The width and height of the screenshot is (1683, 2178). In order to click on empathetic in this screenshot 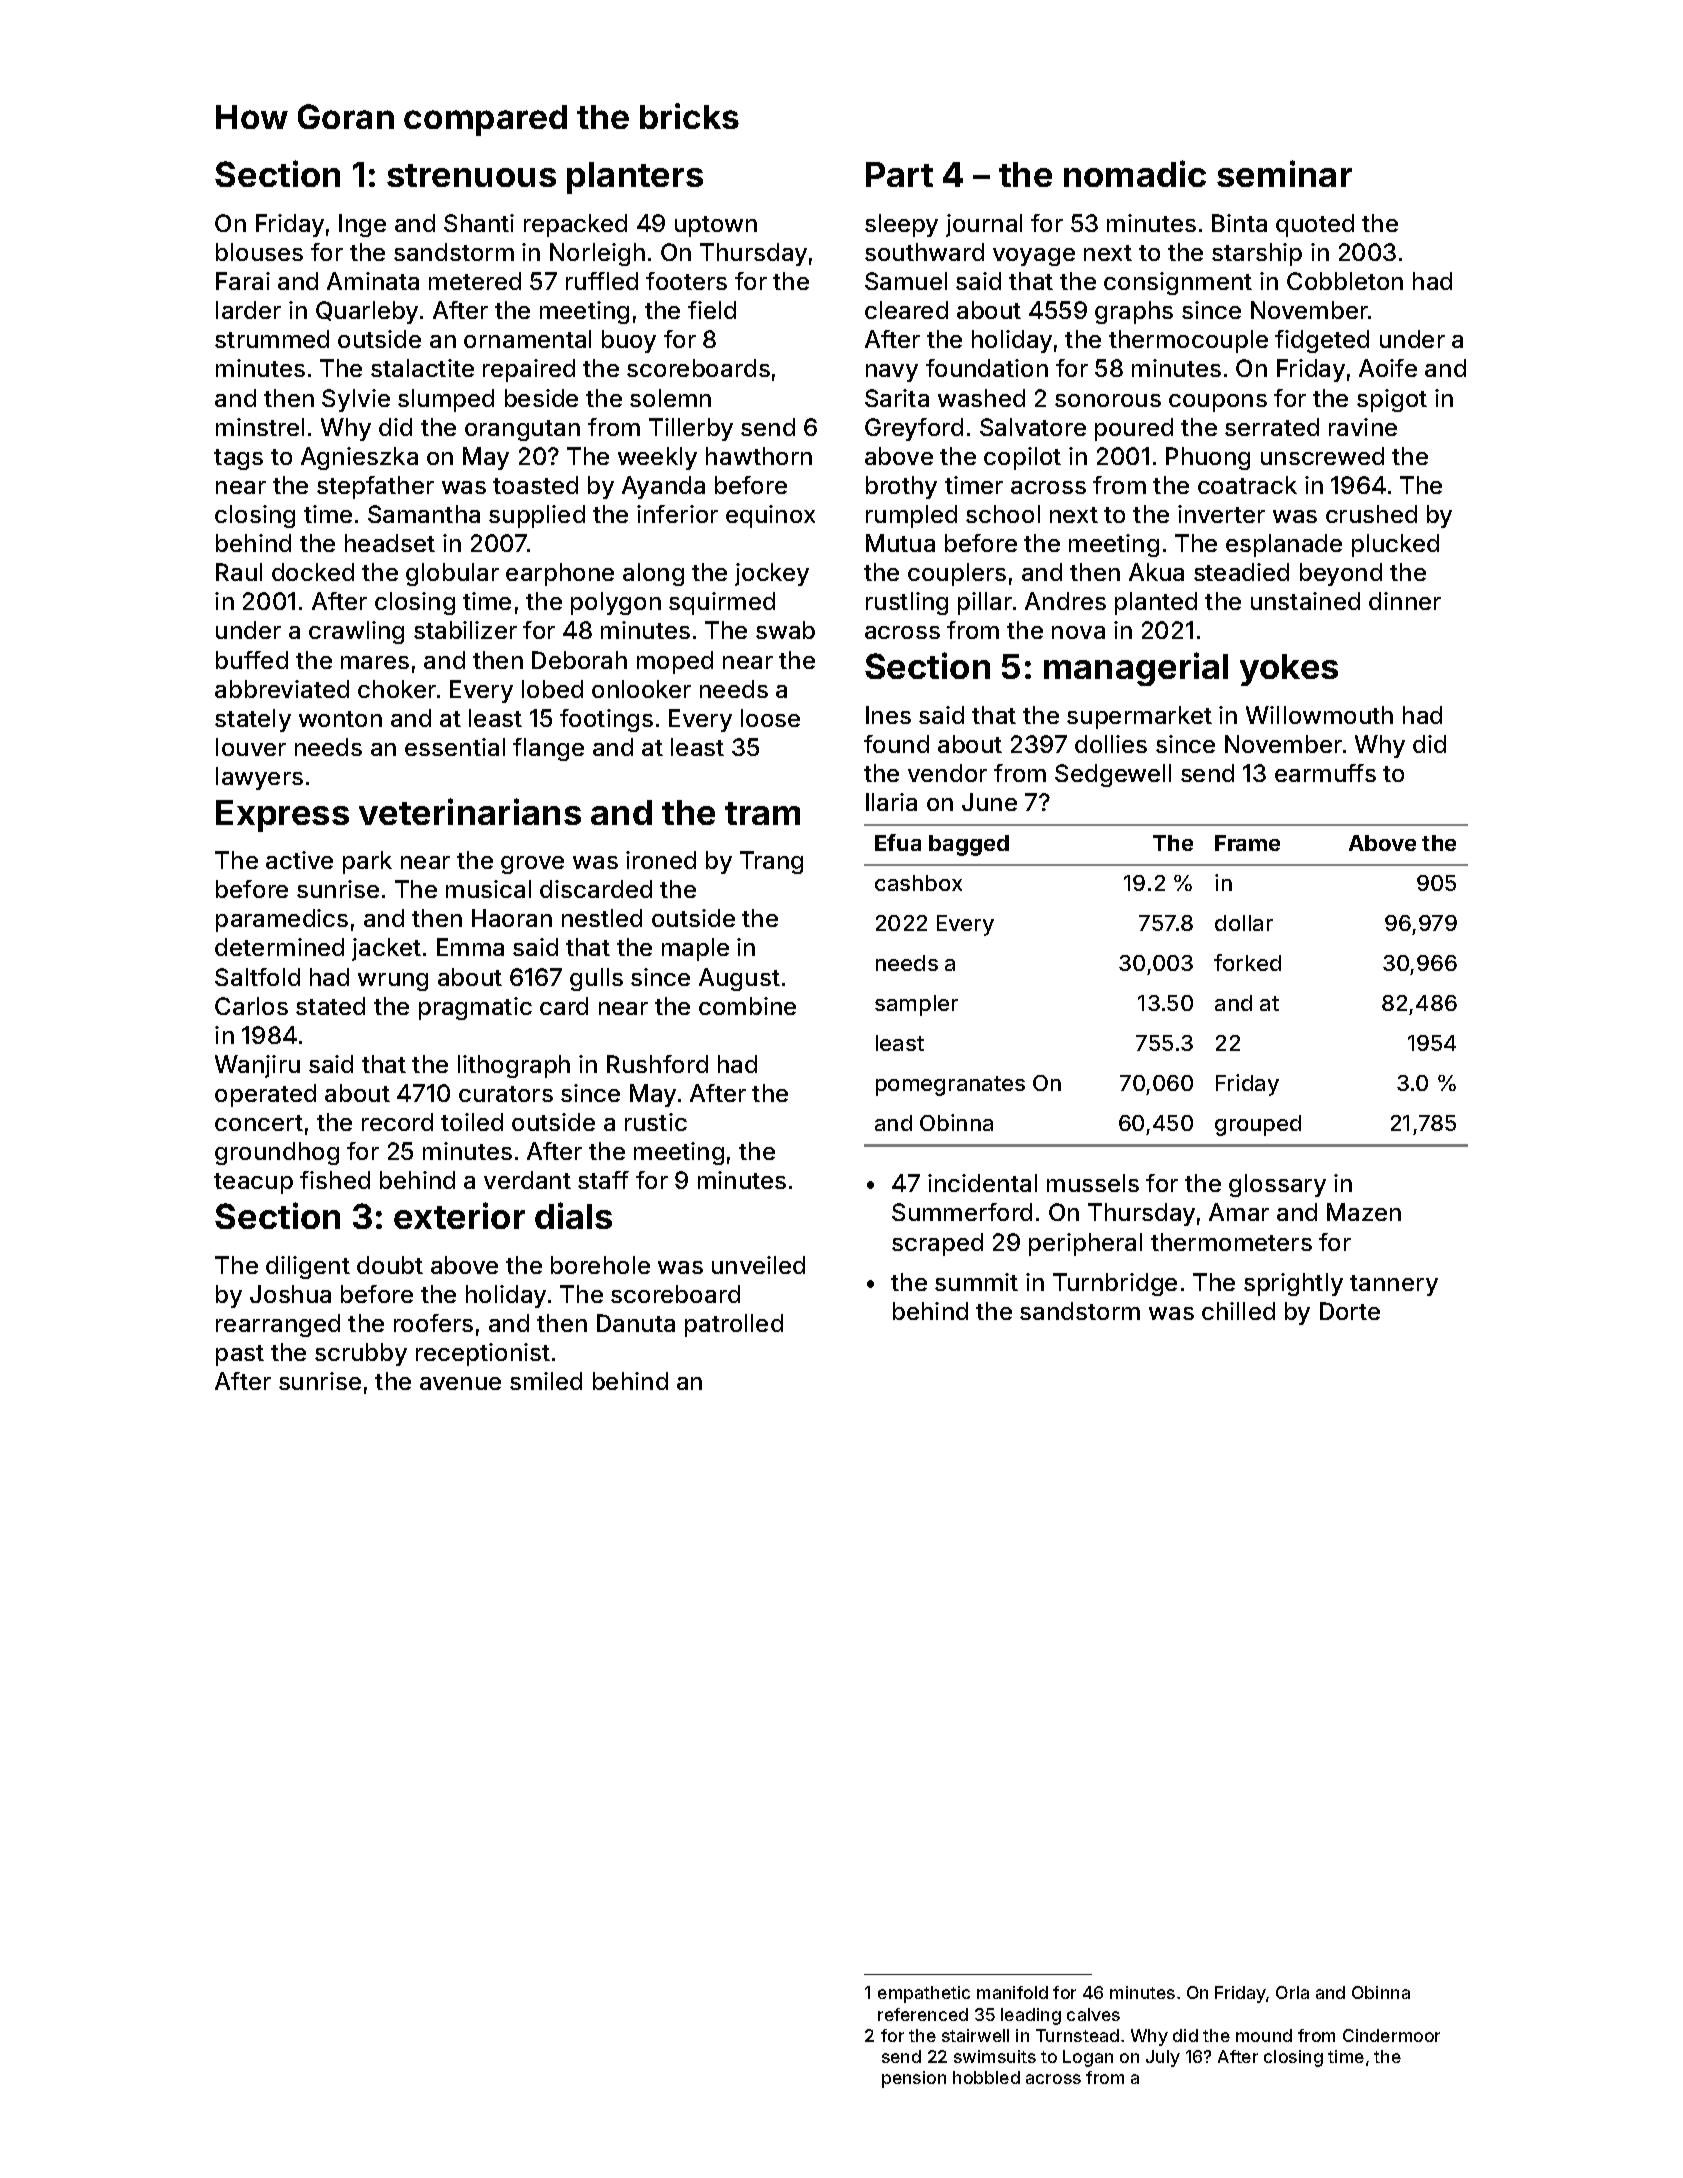, I will do `click(924, 1994)`.
